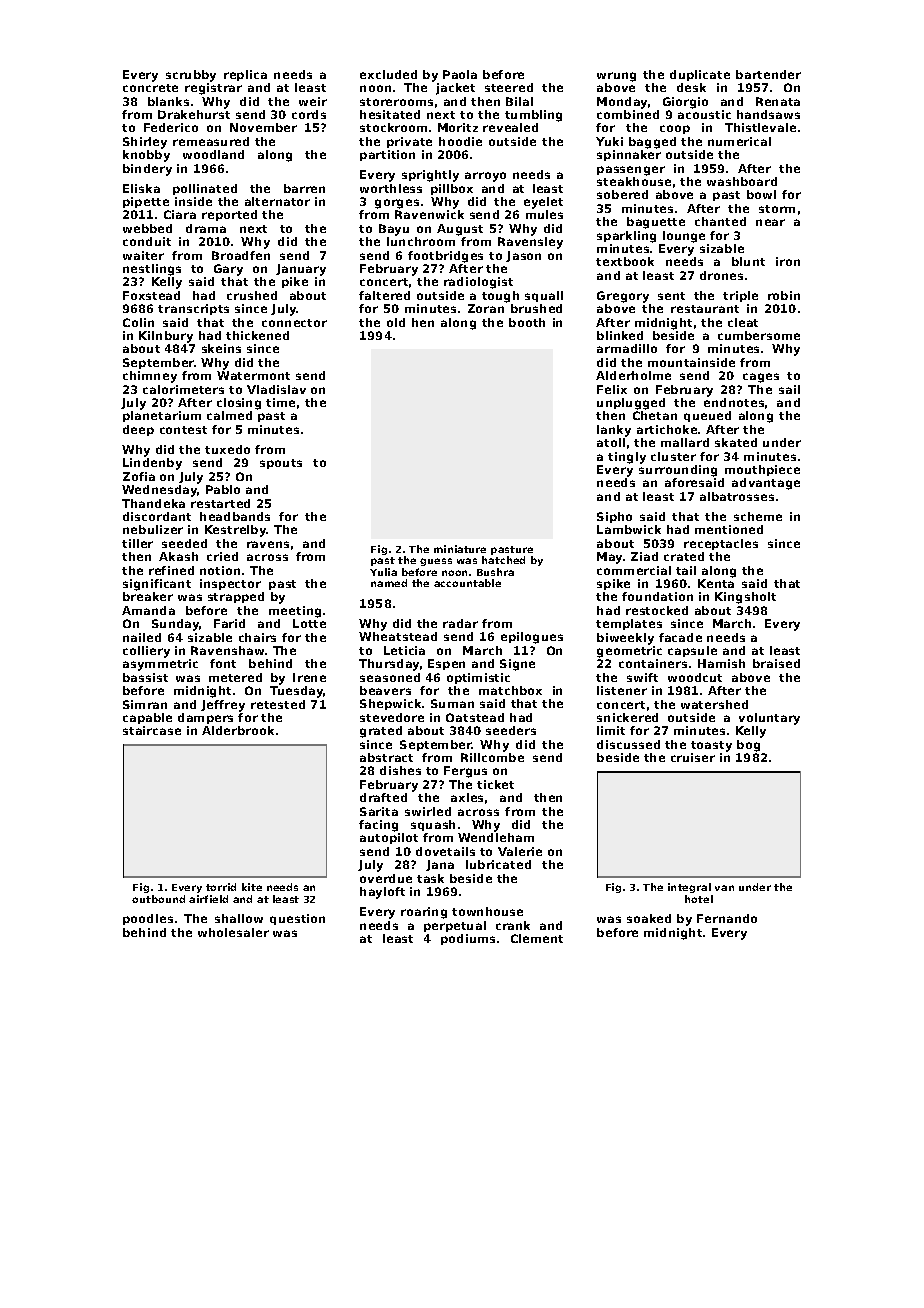  I want to click on excluded, so click(388, 74).
